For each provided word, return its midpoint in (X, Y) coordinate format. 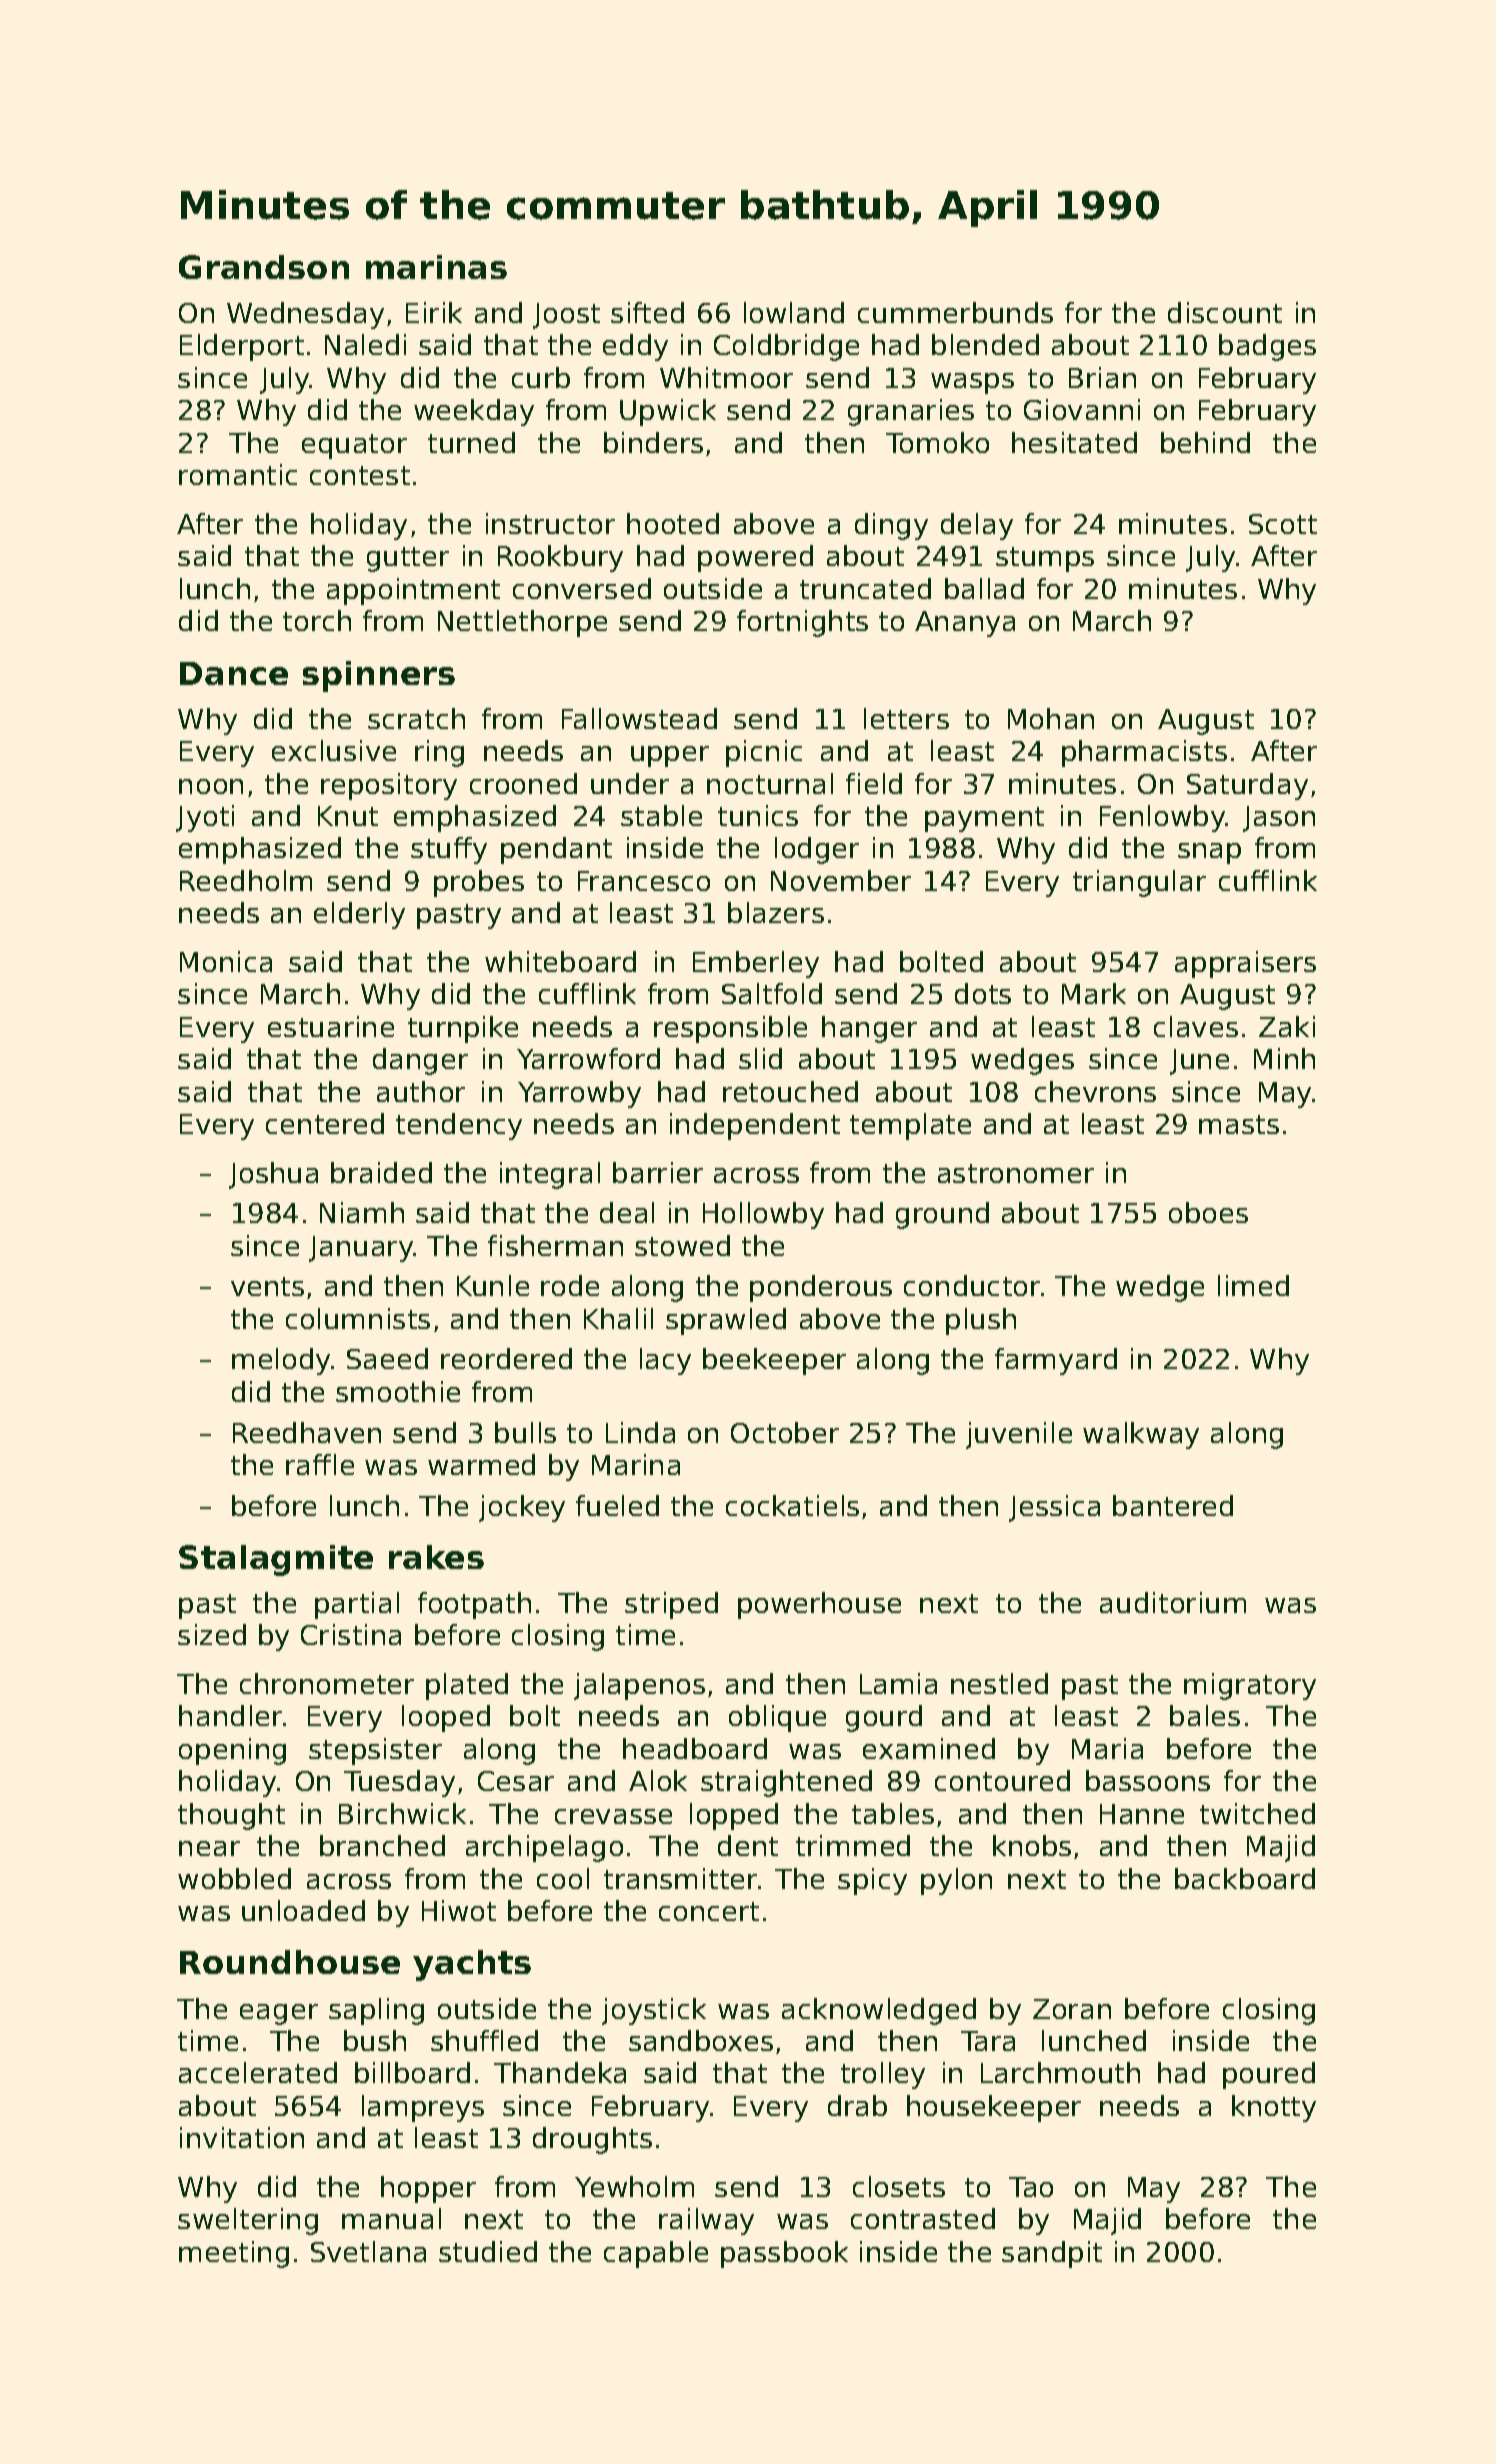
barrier (658, 1172)
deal (627, 1212)
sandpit (1052, 2254)
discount (1225, 312)
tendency (459, 1126)
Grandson (264, 267)
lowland (794, 312)
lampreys (423, 2108)
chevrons (1095, 1091)
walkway (1141, 1435)
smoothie (398, 1391)
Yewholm (634, 2186)
